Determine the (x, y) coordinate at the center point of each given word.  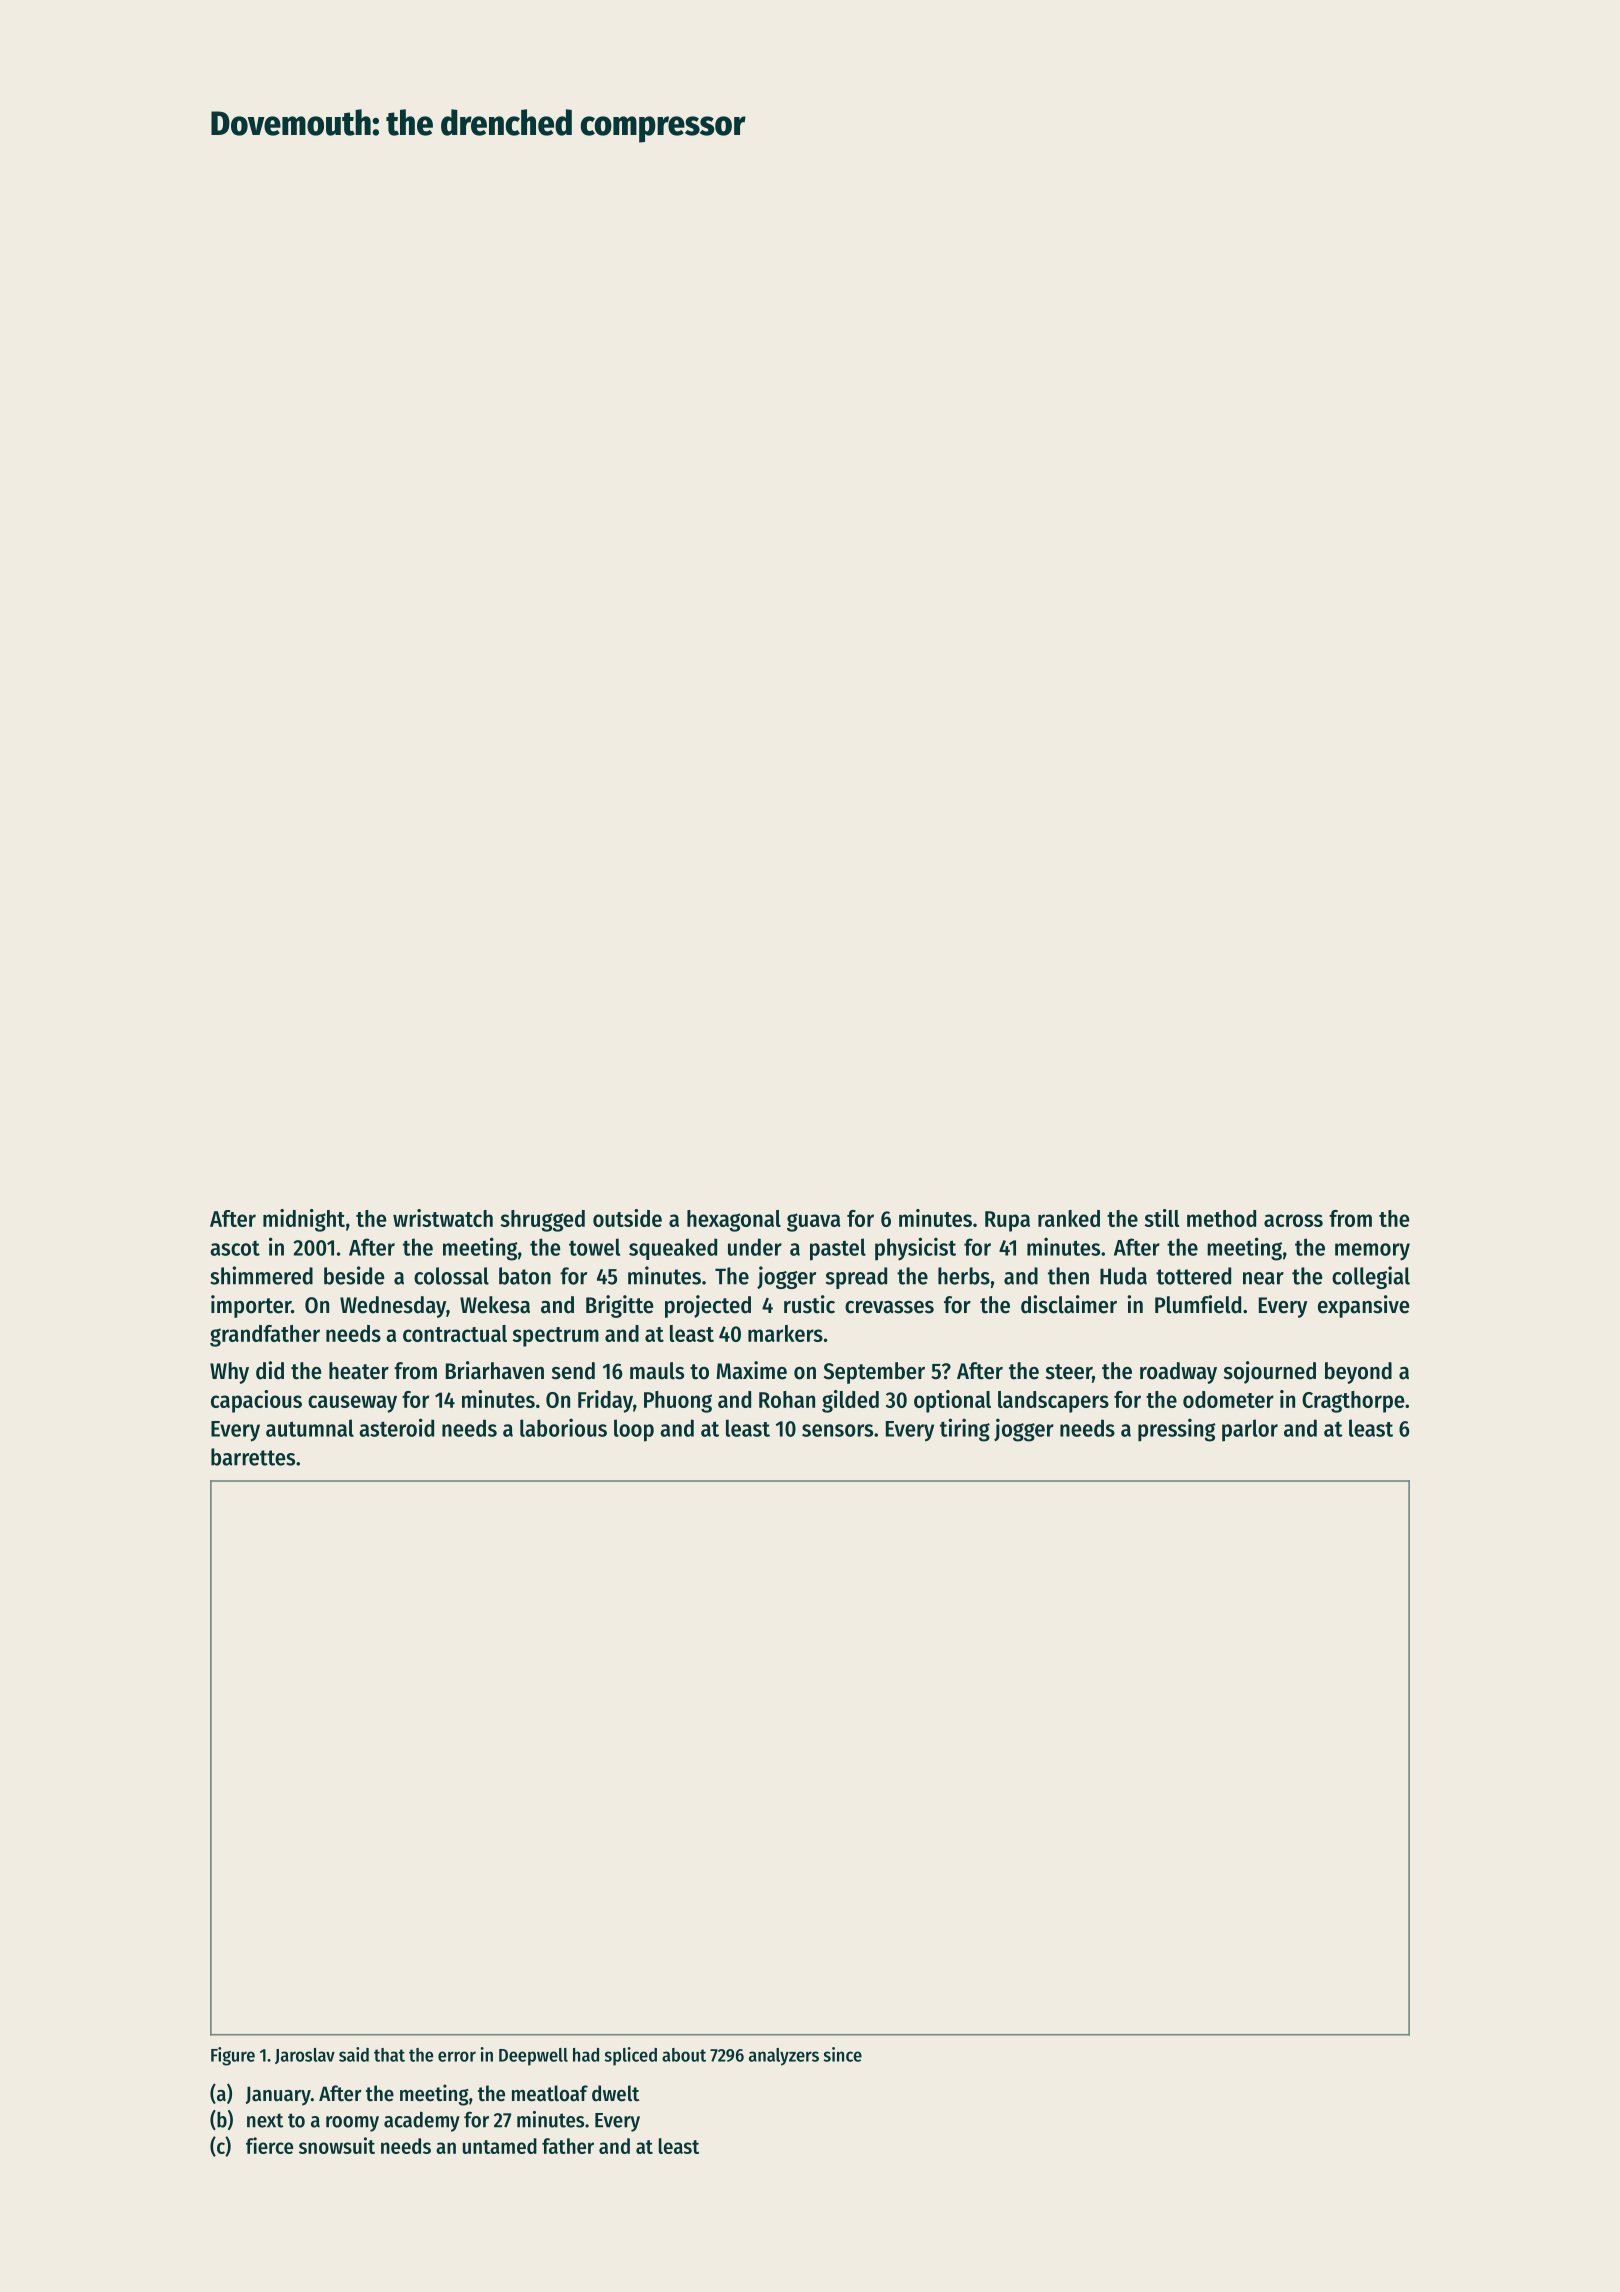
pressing (1176, 1430)
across (1293, 1220)
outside (627, 1218)
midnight (304, 1220)
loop (634, 1430)
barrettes (253, 1457)
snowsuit (337, 2145)
